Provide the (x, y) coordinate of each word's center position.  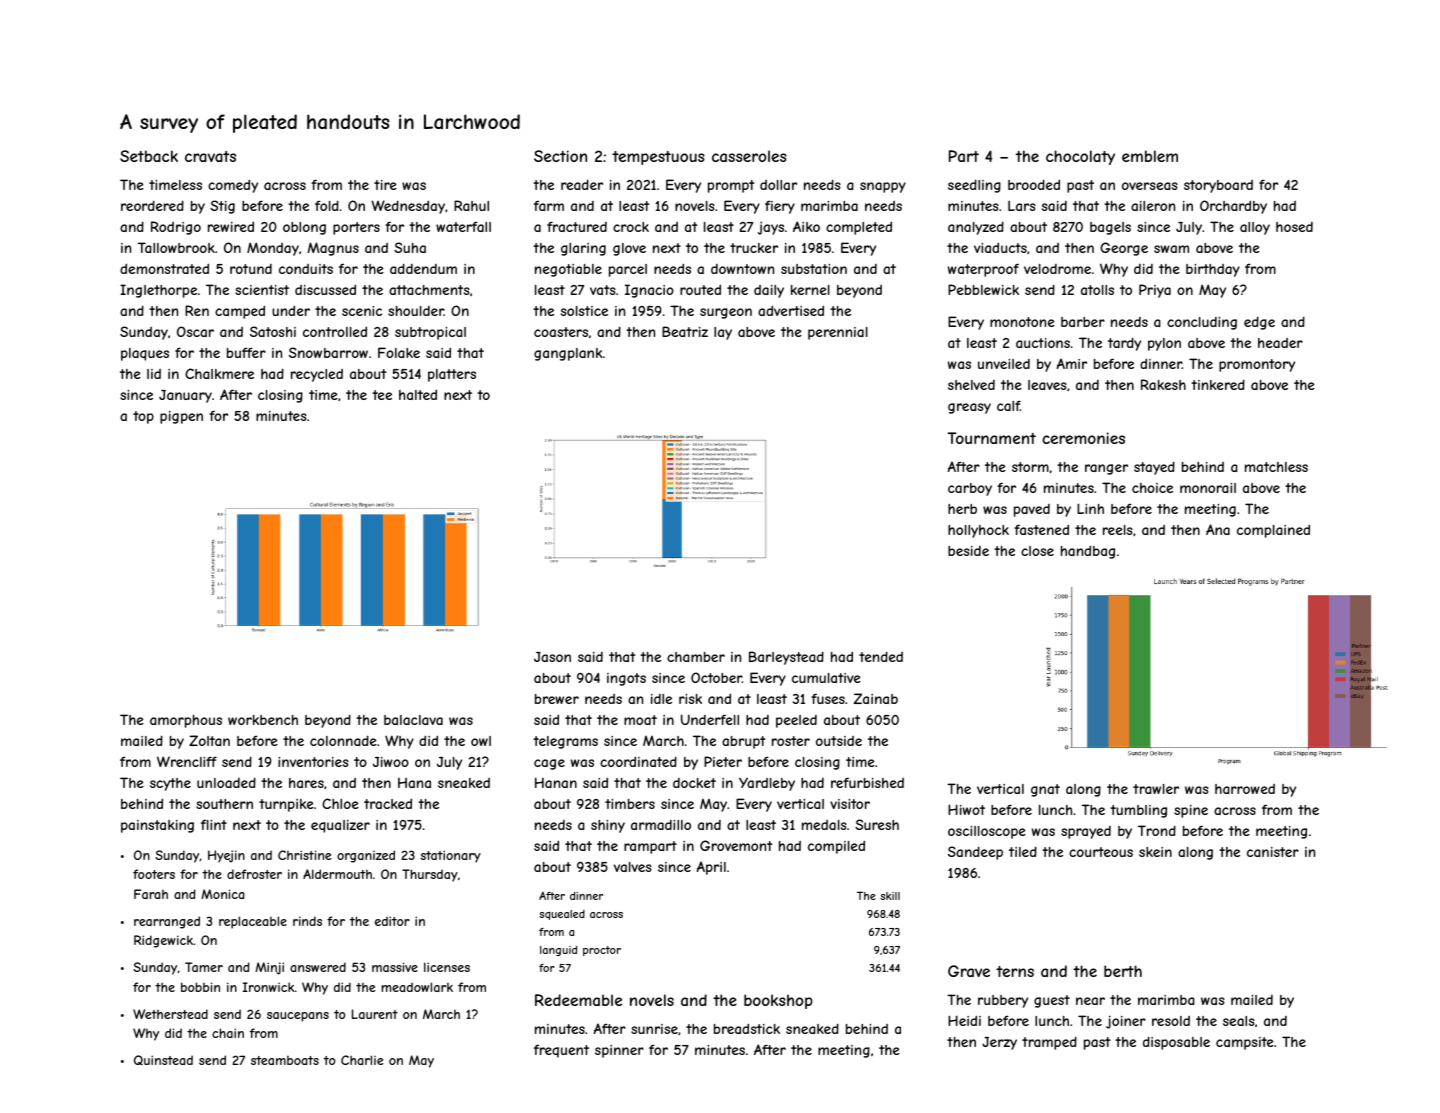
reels (1118, 530)
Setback (149, 156)
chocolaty (1080, 157)
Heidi (964, 1020)
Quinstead (163, 1060)
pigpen (181, 417)
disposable (1176, 1043)
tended (881, 656)
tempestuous (658, 158)
